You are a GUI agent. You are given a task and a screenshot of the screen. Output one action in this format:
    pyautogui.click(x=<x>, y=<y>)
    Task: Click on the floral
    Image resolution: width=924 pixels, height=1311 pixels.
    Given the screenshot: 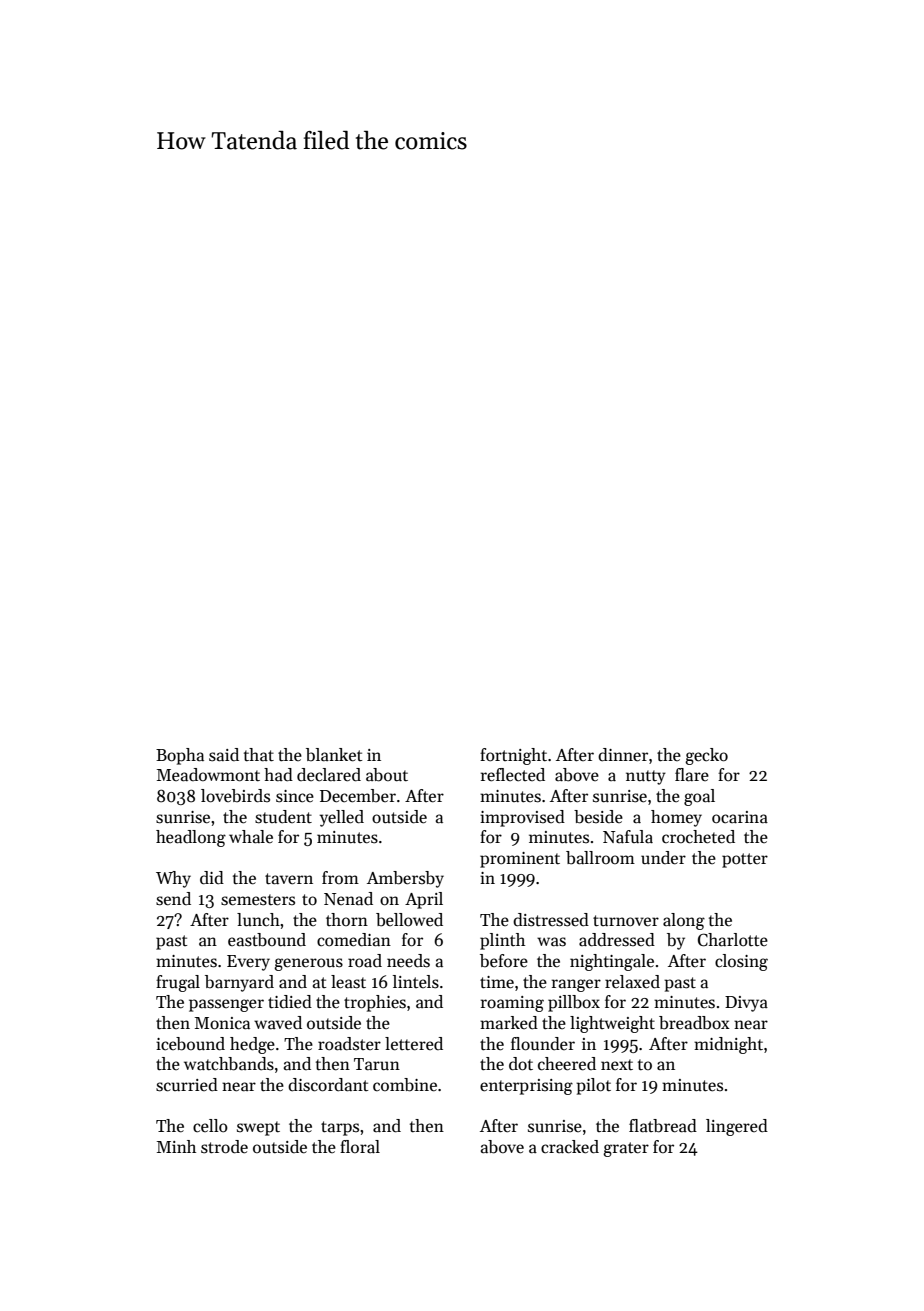 What is the action you would take?
    pyautogui.click(x=360, y=1146)
